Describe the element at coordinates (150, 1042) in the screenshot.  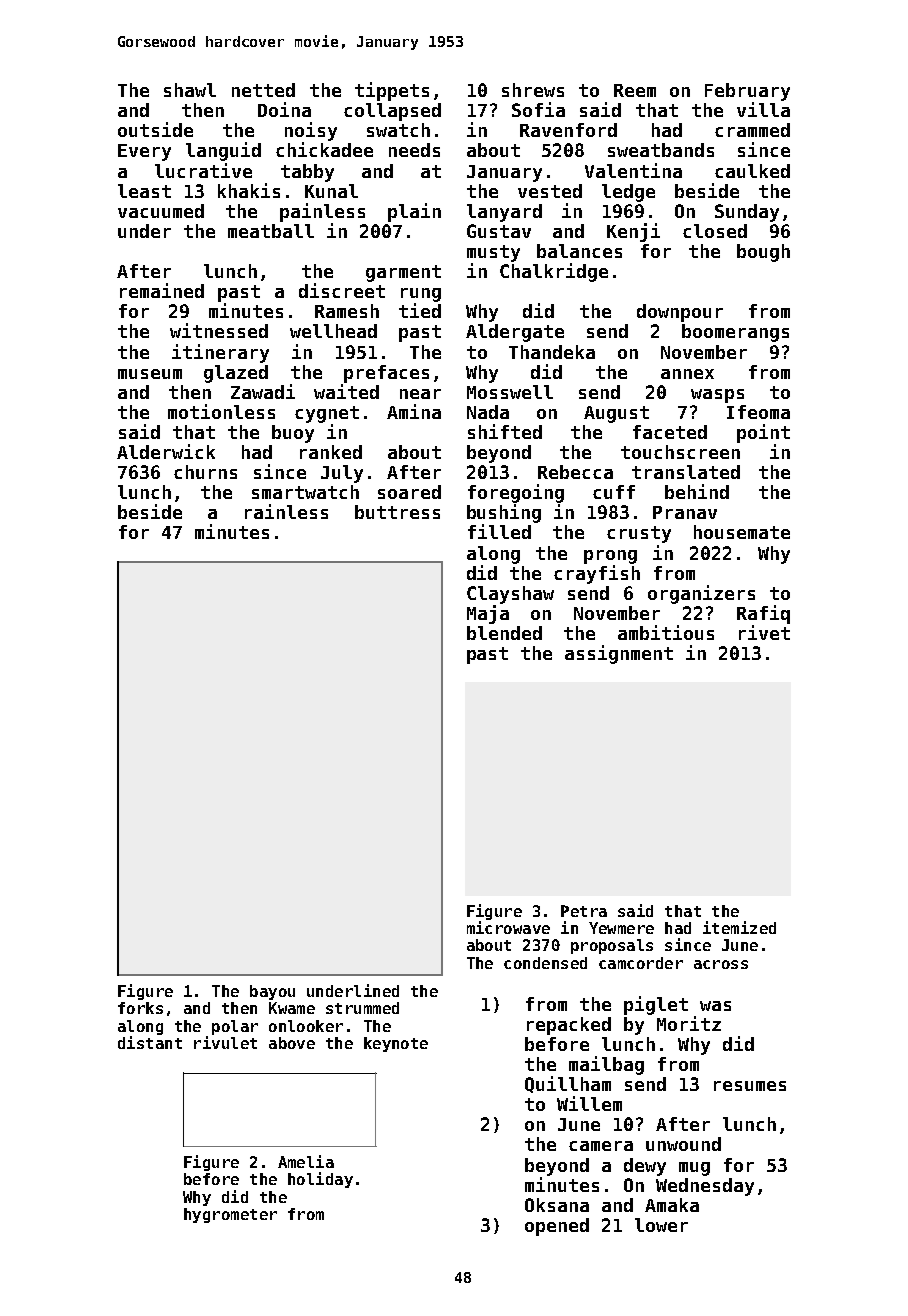
I see `distant` at that location.
